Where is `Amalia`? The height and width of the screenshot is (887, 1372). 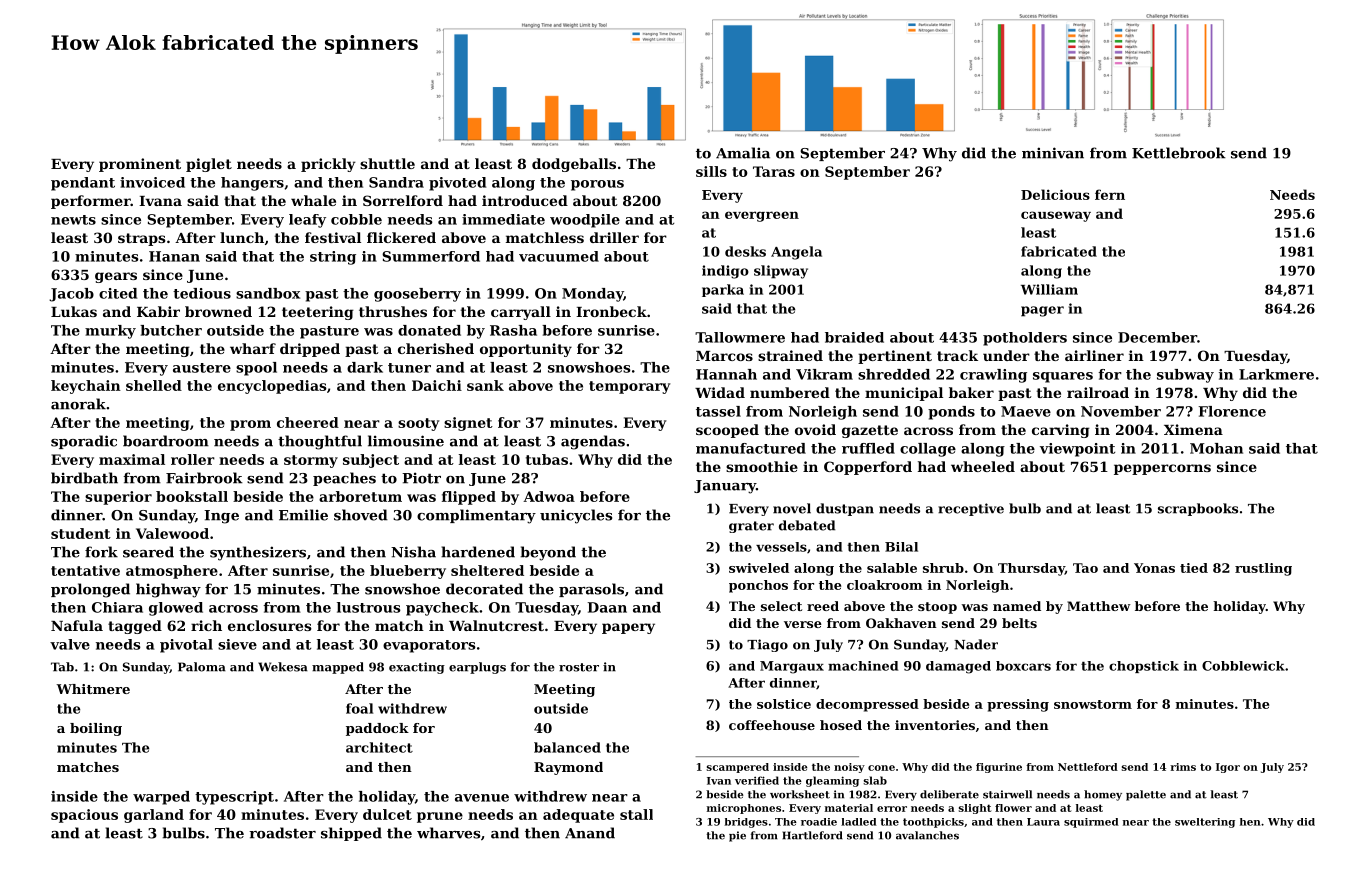 Amalia is located at coordinates (743, 153).
